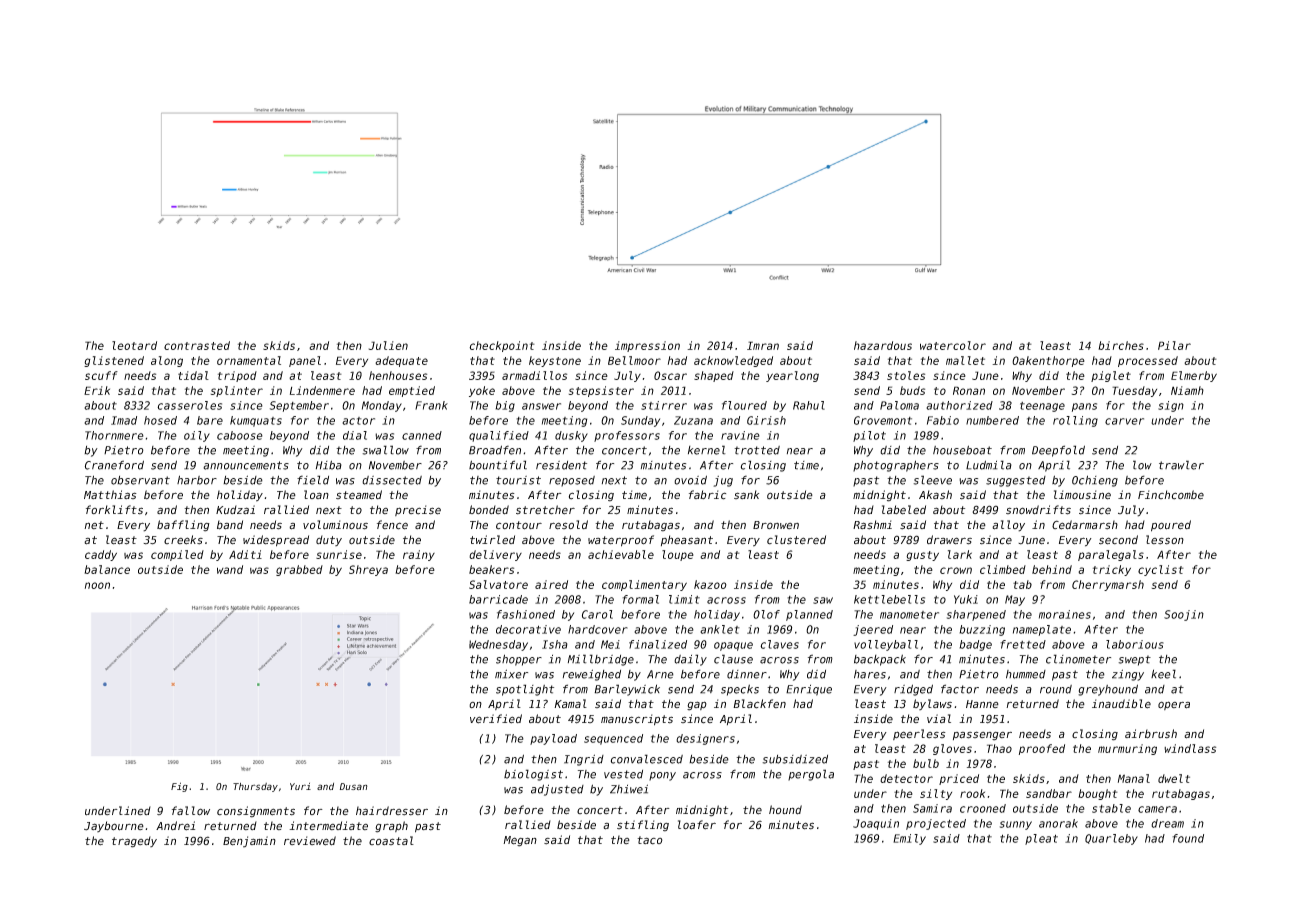 Image resolution: width=1308 pixels, height=924 pixels. Describe the element at coordinates (1065, 614) in the screenshot. I see `moraines` at that location.
